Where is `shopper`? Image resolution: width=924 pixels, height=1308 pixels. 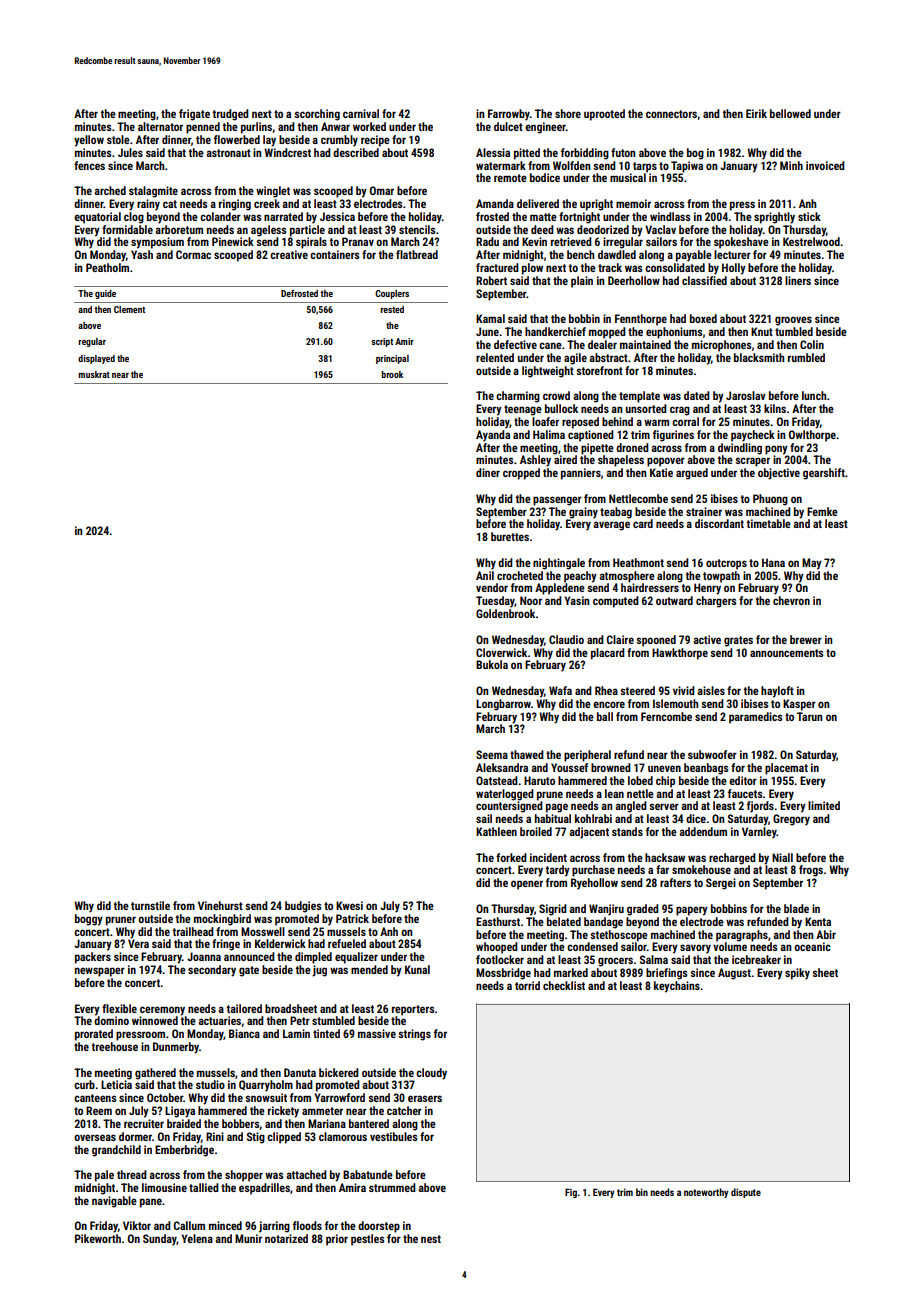 shopper is located at coordinates (244, 1176).
